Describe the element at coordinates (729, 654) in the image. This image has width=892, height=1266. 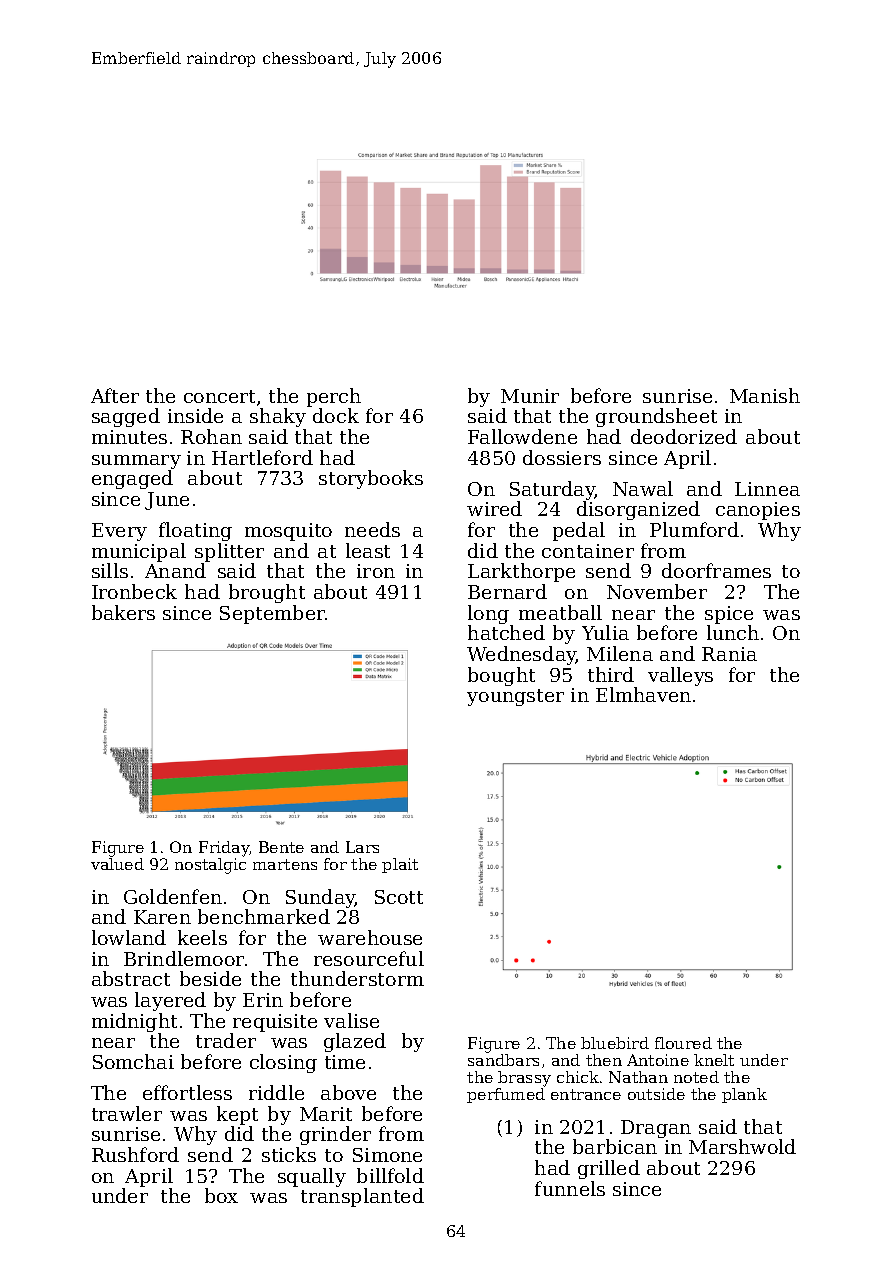
I see `Rania` at that location.
